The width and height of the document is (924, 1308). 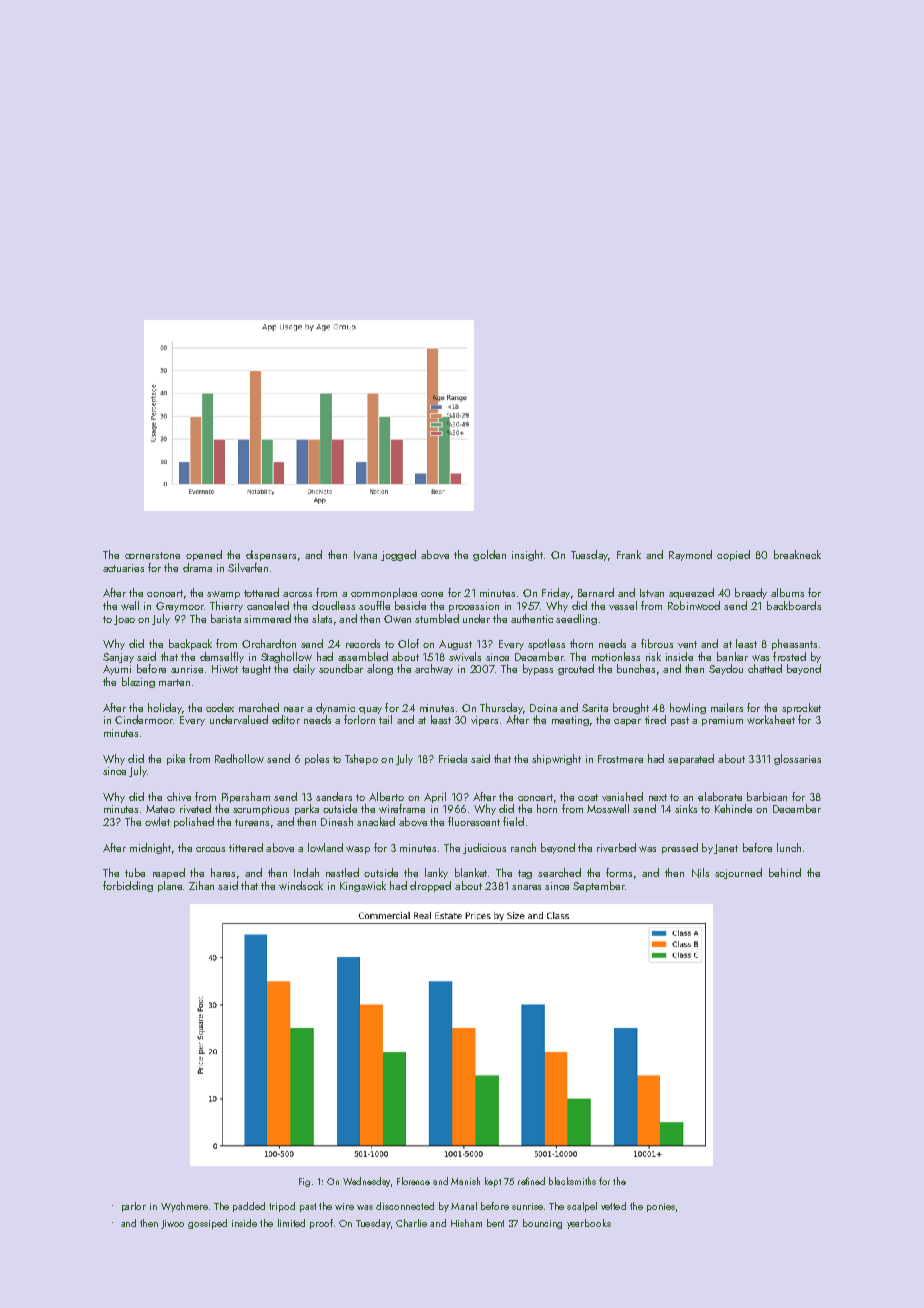 What do you see at coordinates (363, 886) in the document?
I see `Kingswick` at bounding box center [363, 886].
